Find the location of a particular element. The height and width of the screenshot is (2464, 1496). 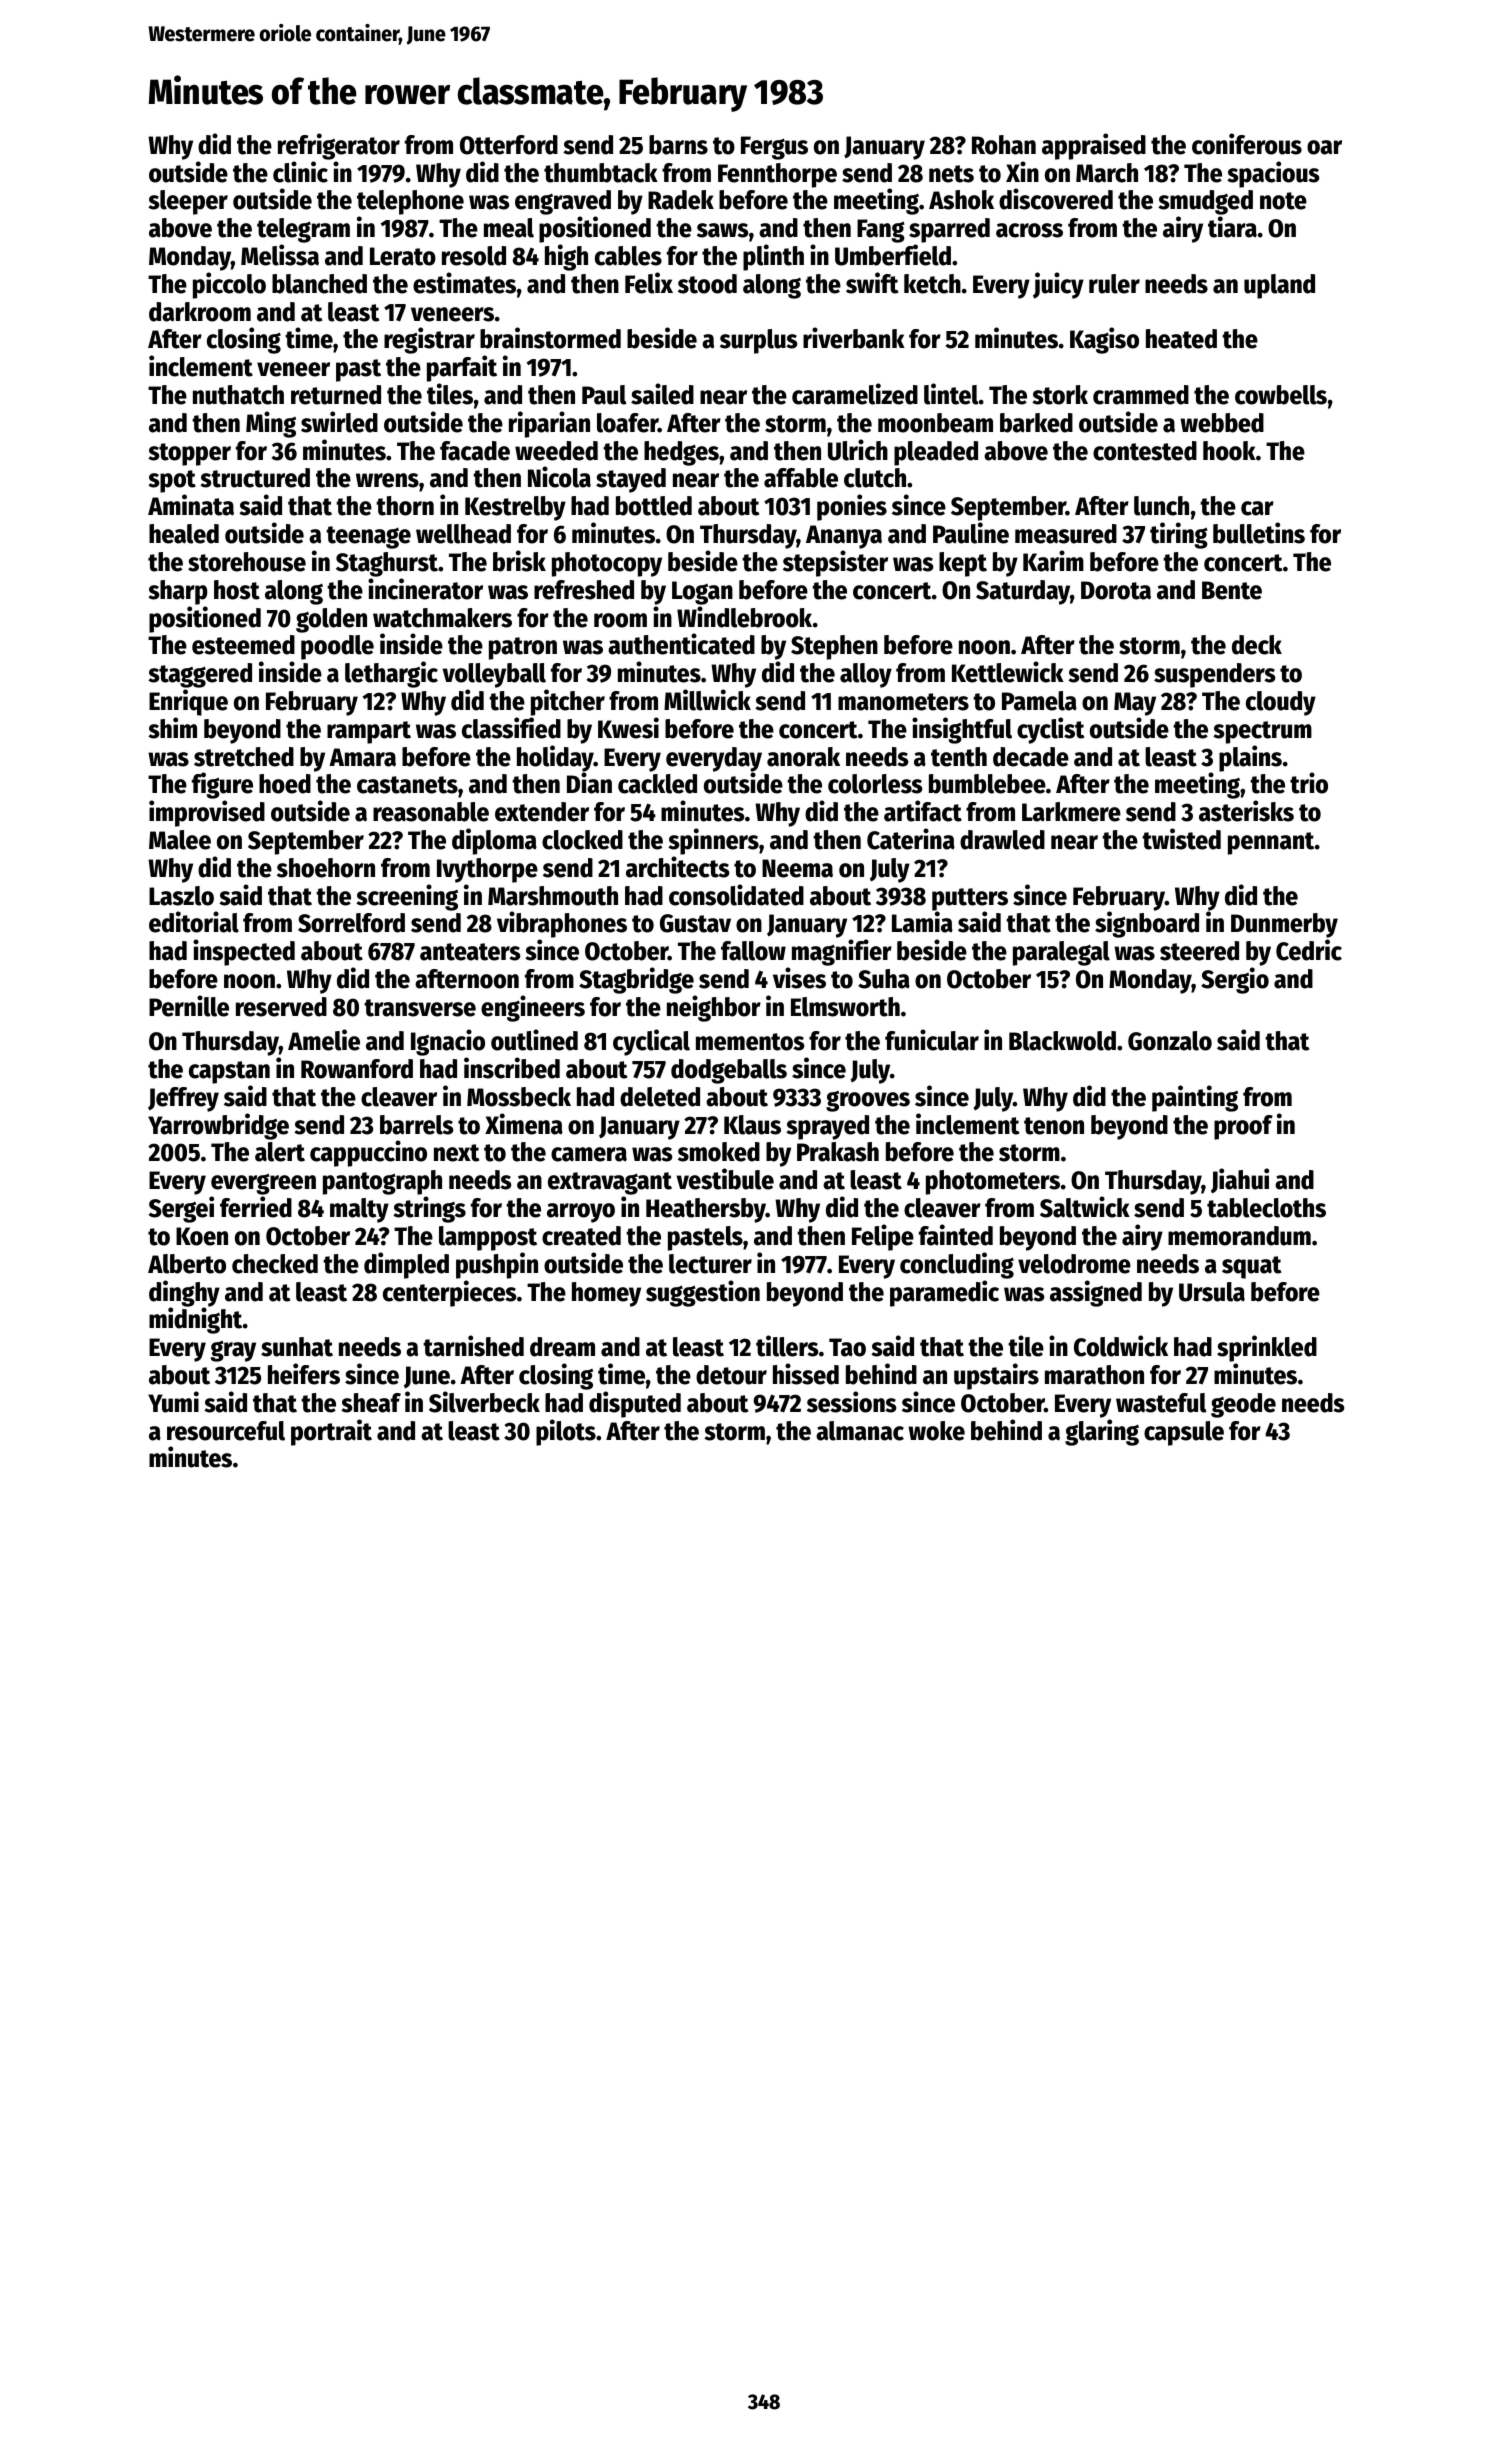

deleted is located at coordinates (660, 1097).
